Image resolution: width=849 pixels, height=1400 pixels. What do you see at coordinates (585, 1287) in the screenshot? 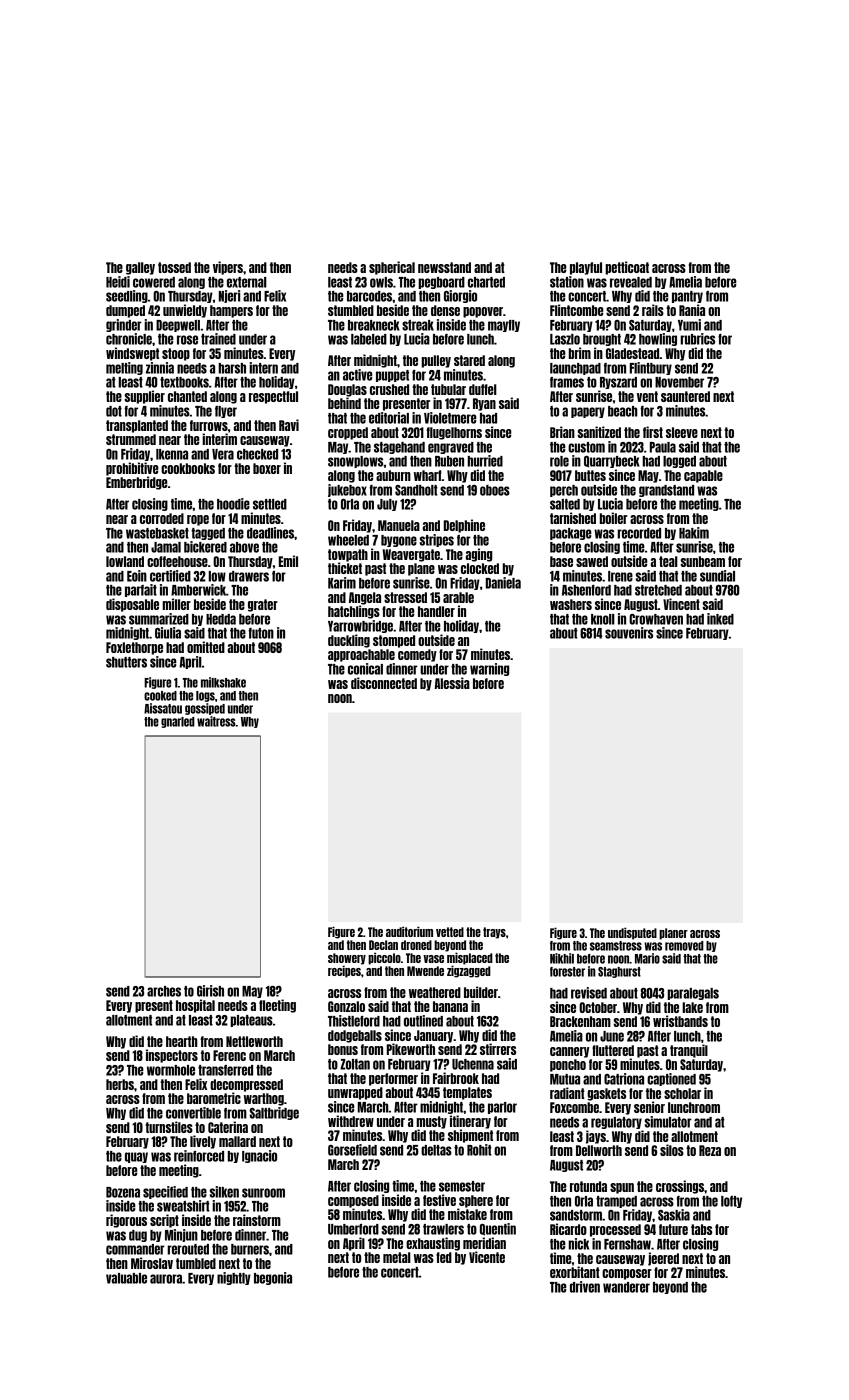
I see `driven` at bounding box center [585, 1287].
